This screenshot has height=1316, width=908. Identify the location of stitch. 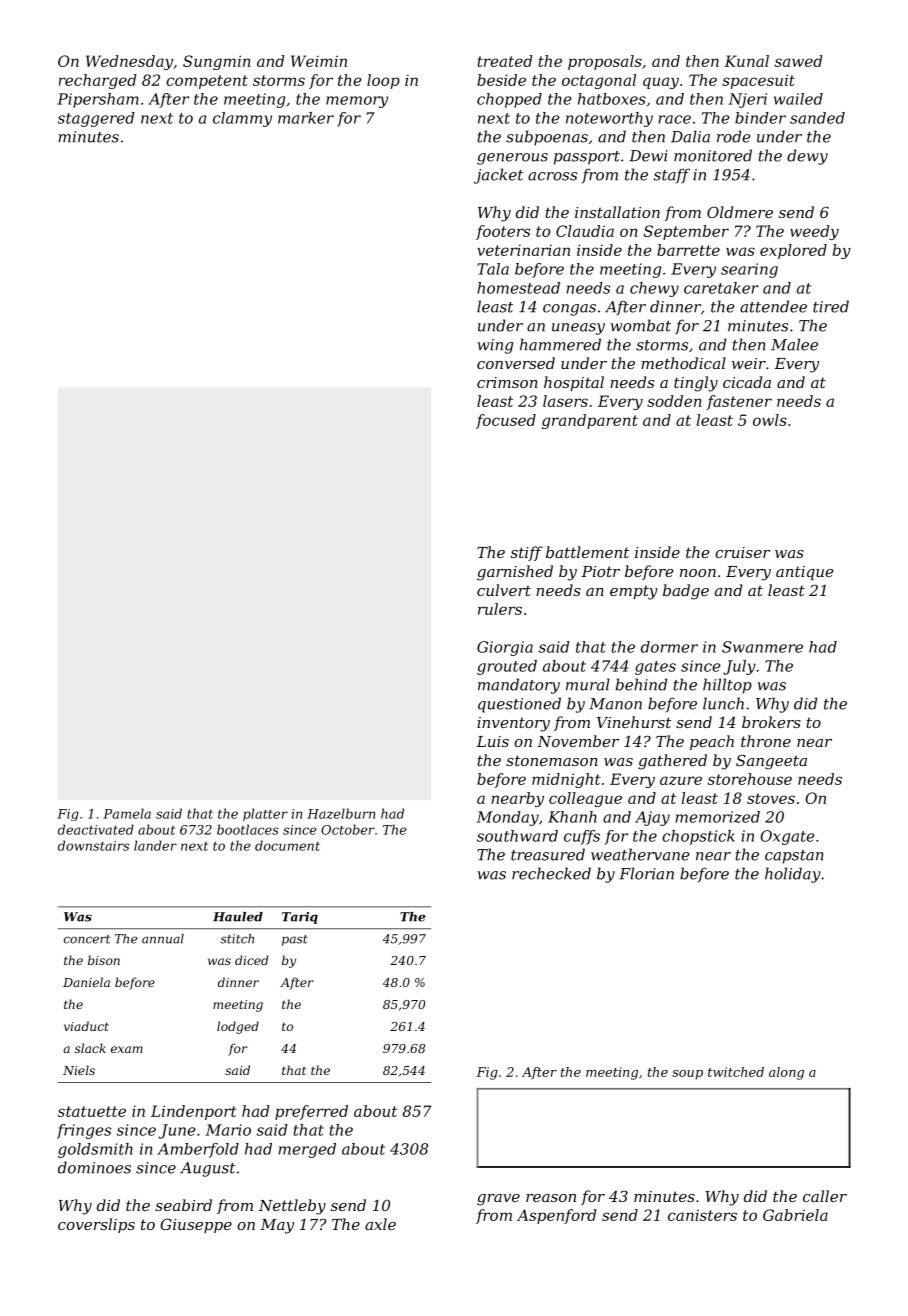
(237, 939).
